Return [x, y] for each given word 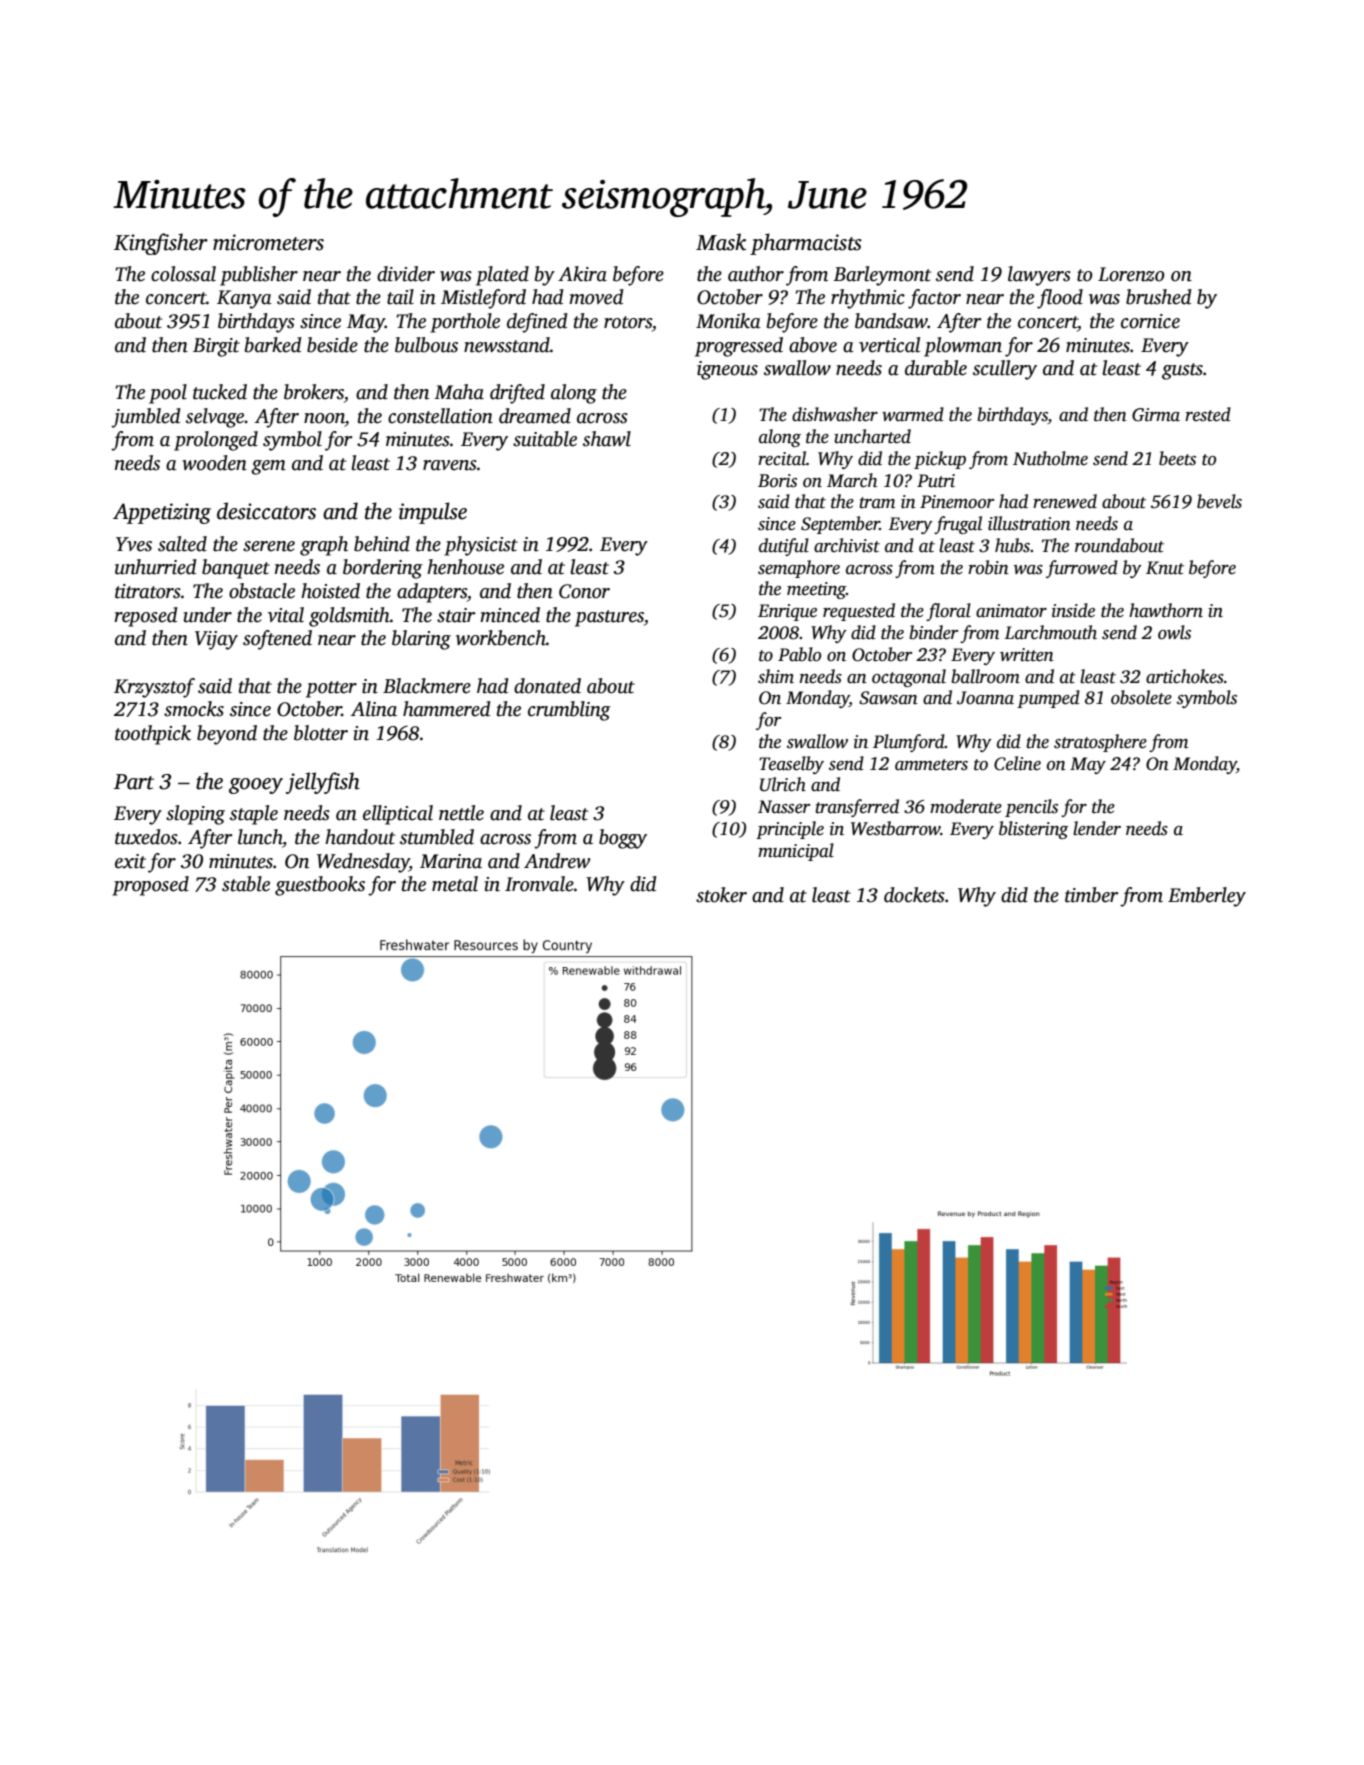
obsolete [1141, 697]
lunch [260, 838]
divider [406, 274]
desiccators [266, 511]
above [813, 345]
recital [782, 458]
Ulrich [783, 784]
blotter [321, 733]
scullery [1005, 370]
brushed [1159, 297]
